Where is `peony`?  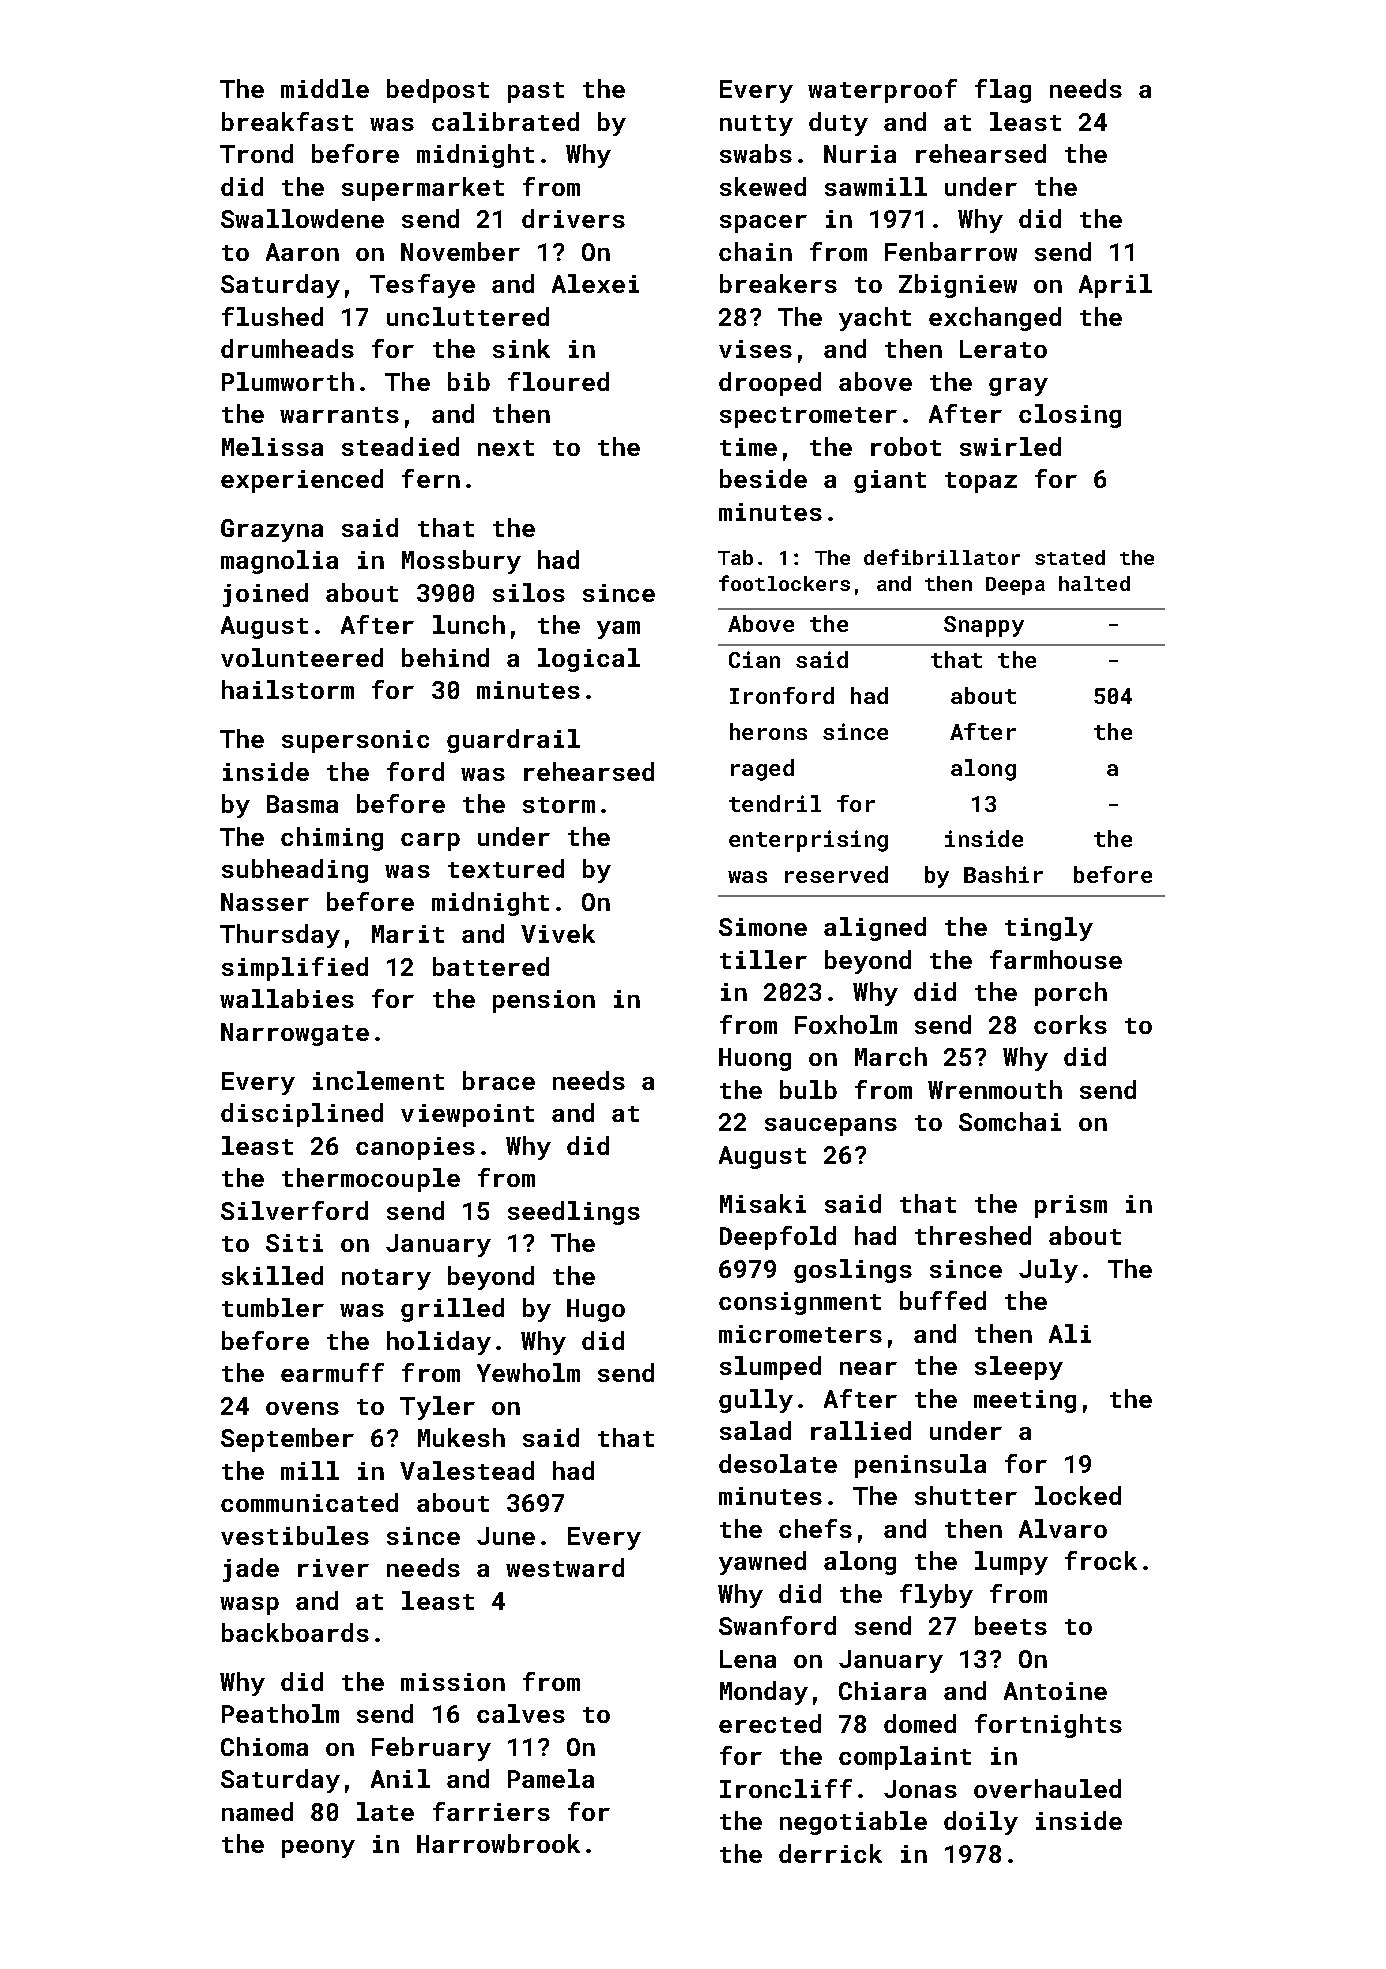 peony is located at coordinates (318, 1849).
